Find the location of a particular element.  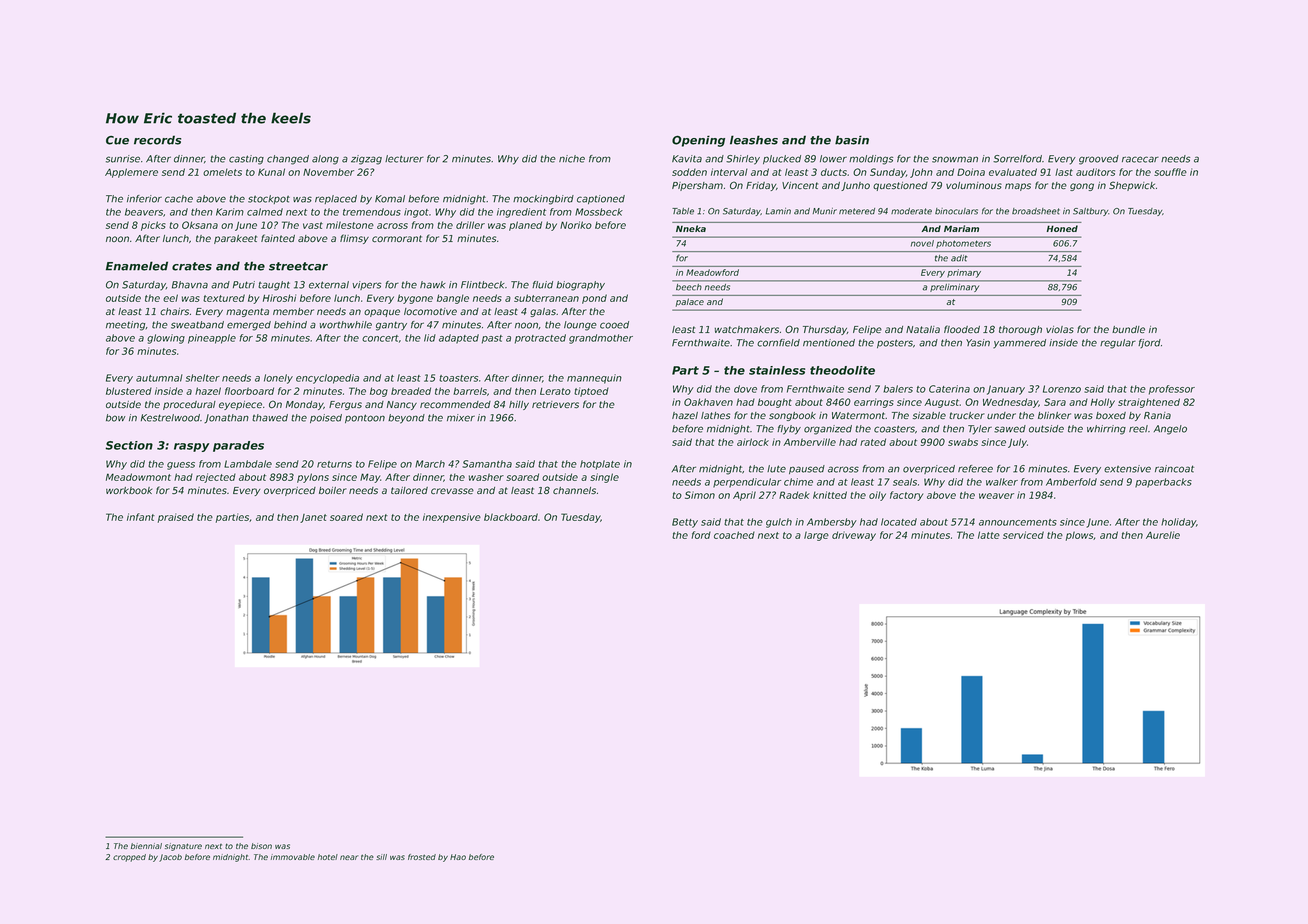

plows is located at coordinates (1080, 536).
